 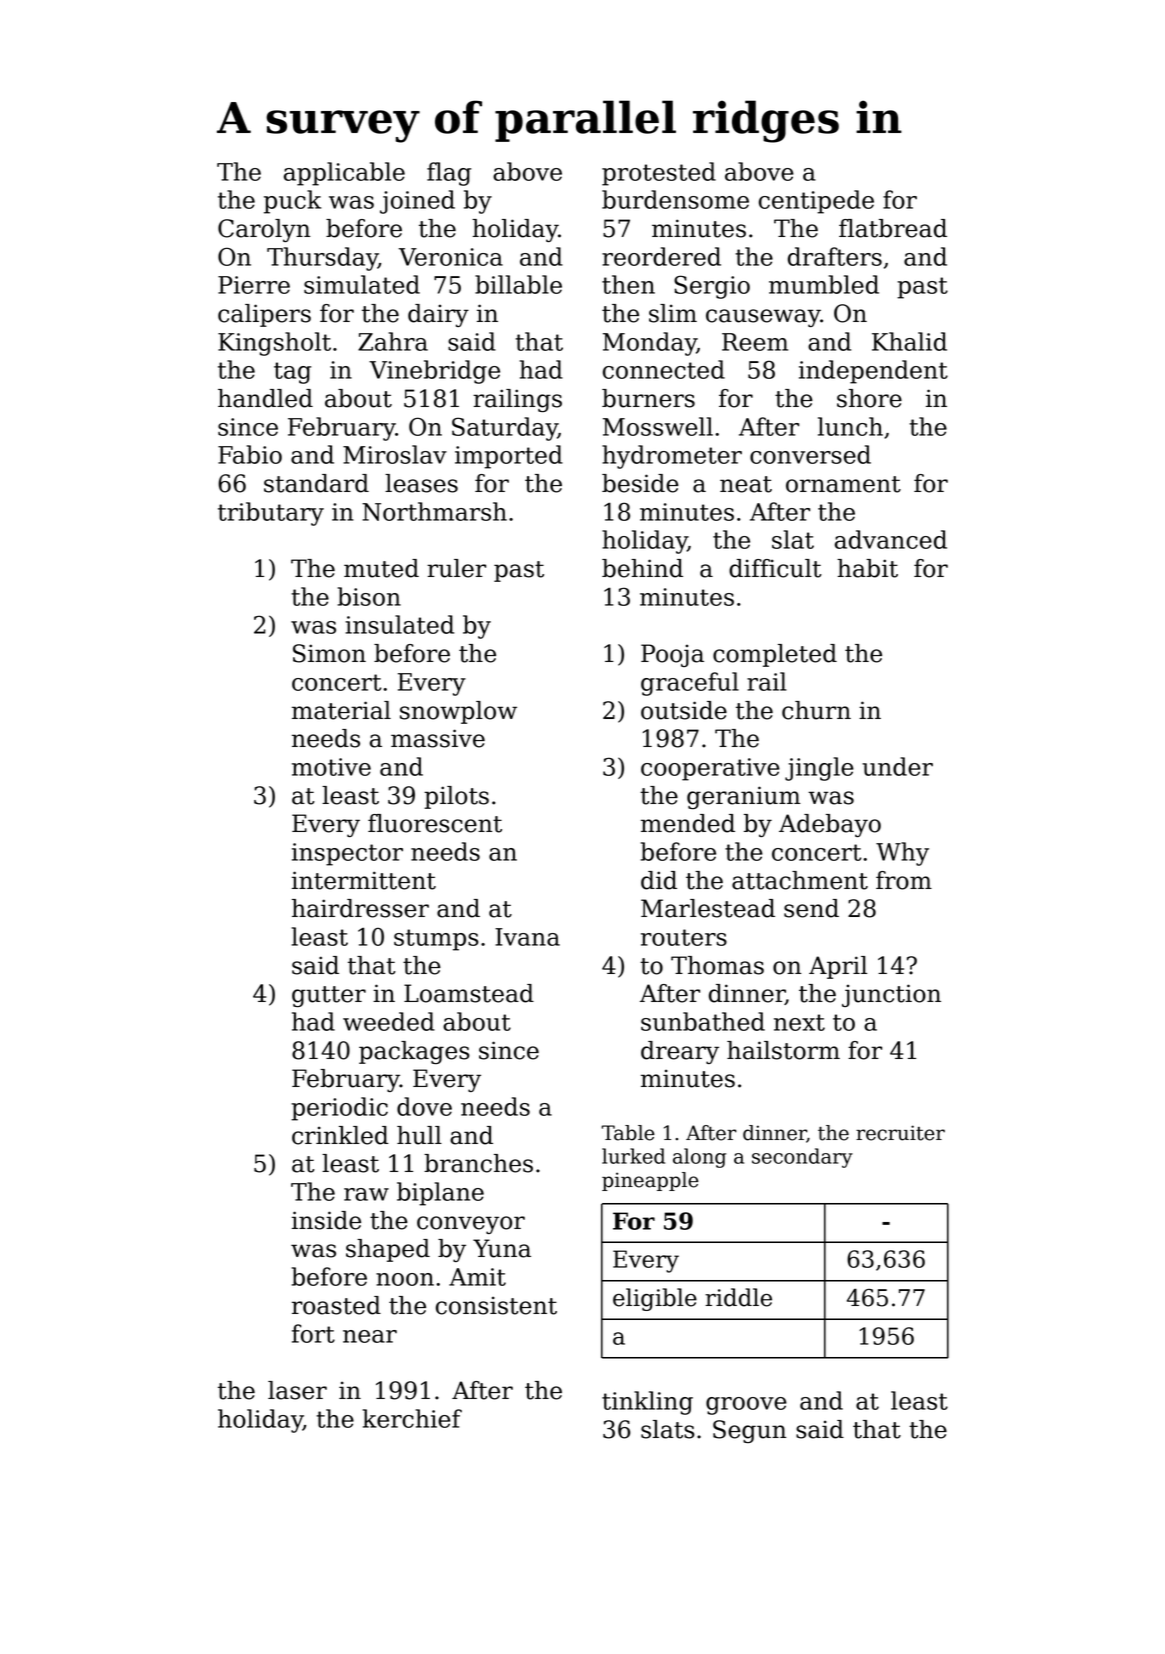 What do you see at coordinates (909, 341) in the image?
I see `Khalid` at bounding box center [909, 341].
